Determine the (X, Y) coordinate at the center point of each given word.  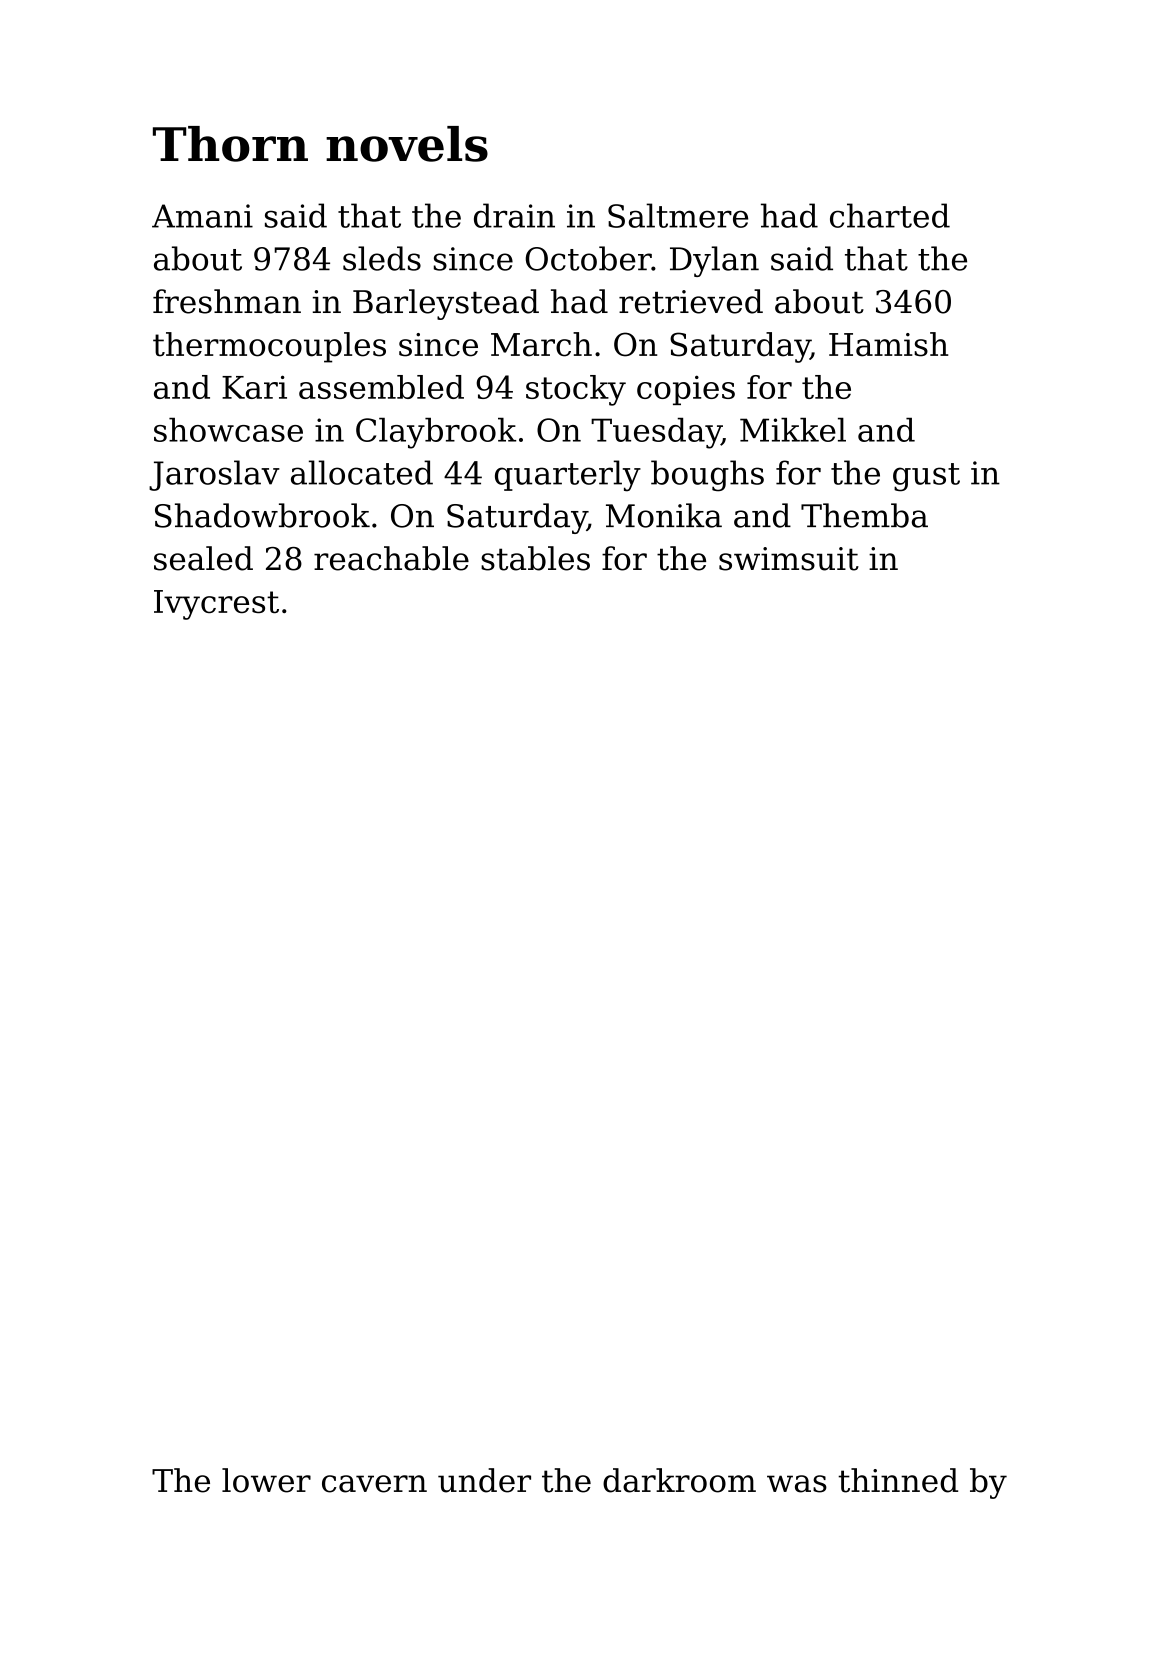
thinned (898, 1480)
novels (407, 144)
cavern (374, 1484)
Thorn (230, 144)
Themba (864, 515)
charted (890, 215)
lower (266, 1480)
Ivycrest (216, 605)
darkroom (679, 1480)
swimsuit (789, 559)
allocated (362, 472)
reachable (391, 558)
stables (535, 558)
